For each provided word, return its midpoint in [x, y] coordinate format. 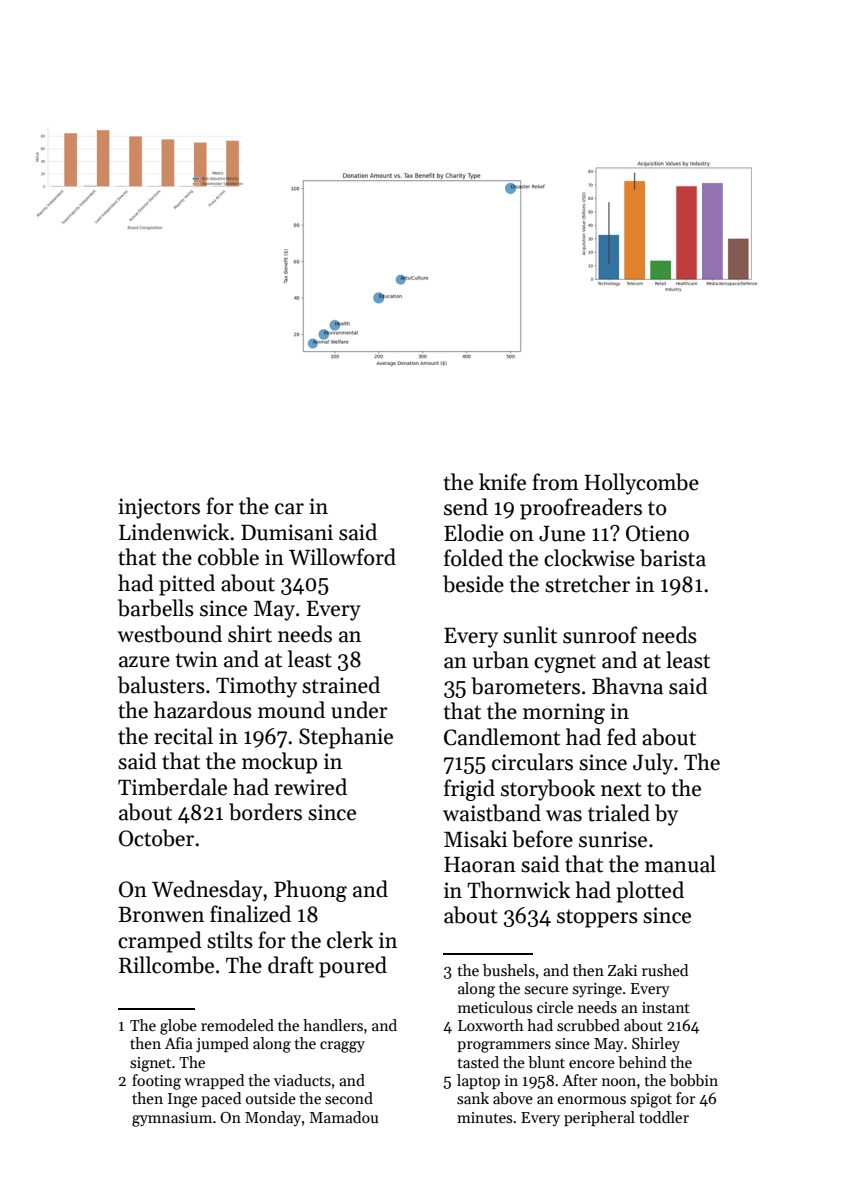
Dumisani [287, 532]
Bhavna [627, 686]
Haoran [480, 865]
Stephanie [346, 738]
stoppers [597, 918]
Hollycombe [641, 484]
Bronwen [161, 915]
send [466, 507]
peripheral [599, 1118]
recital [183, 736]
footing [156, 1082]
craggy [342, 1047]
